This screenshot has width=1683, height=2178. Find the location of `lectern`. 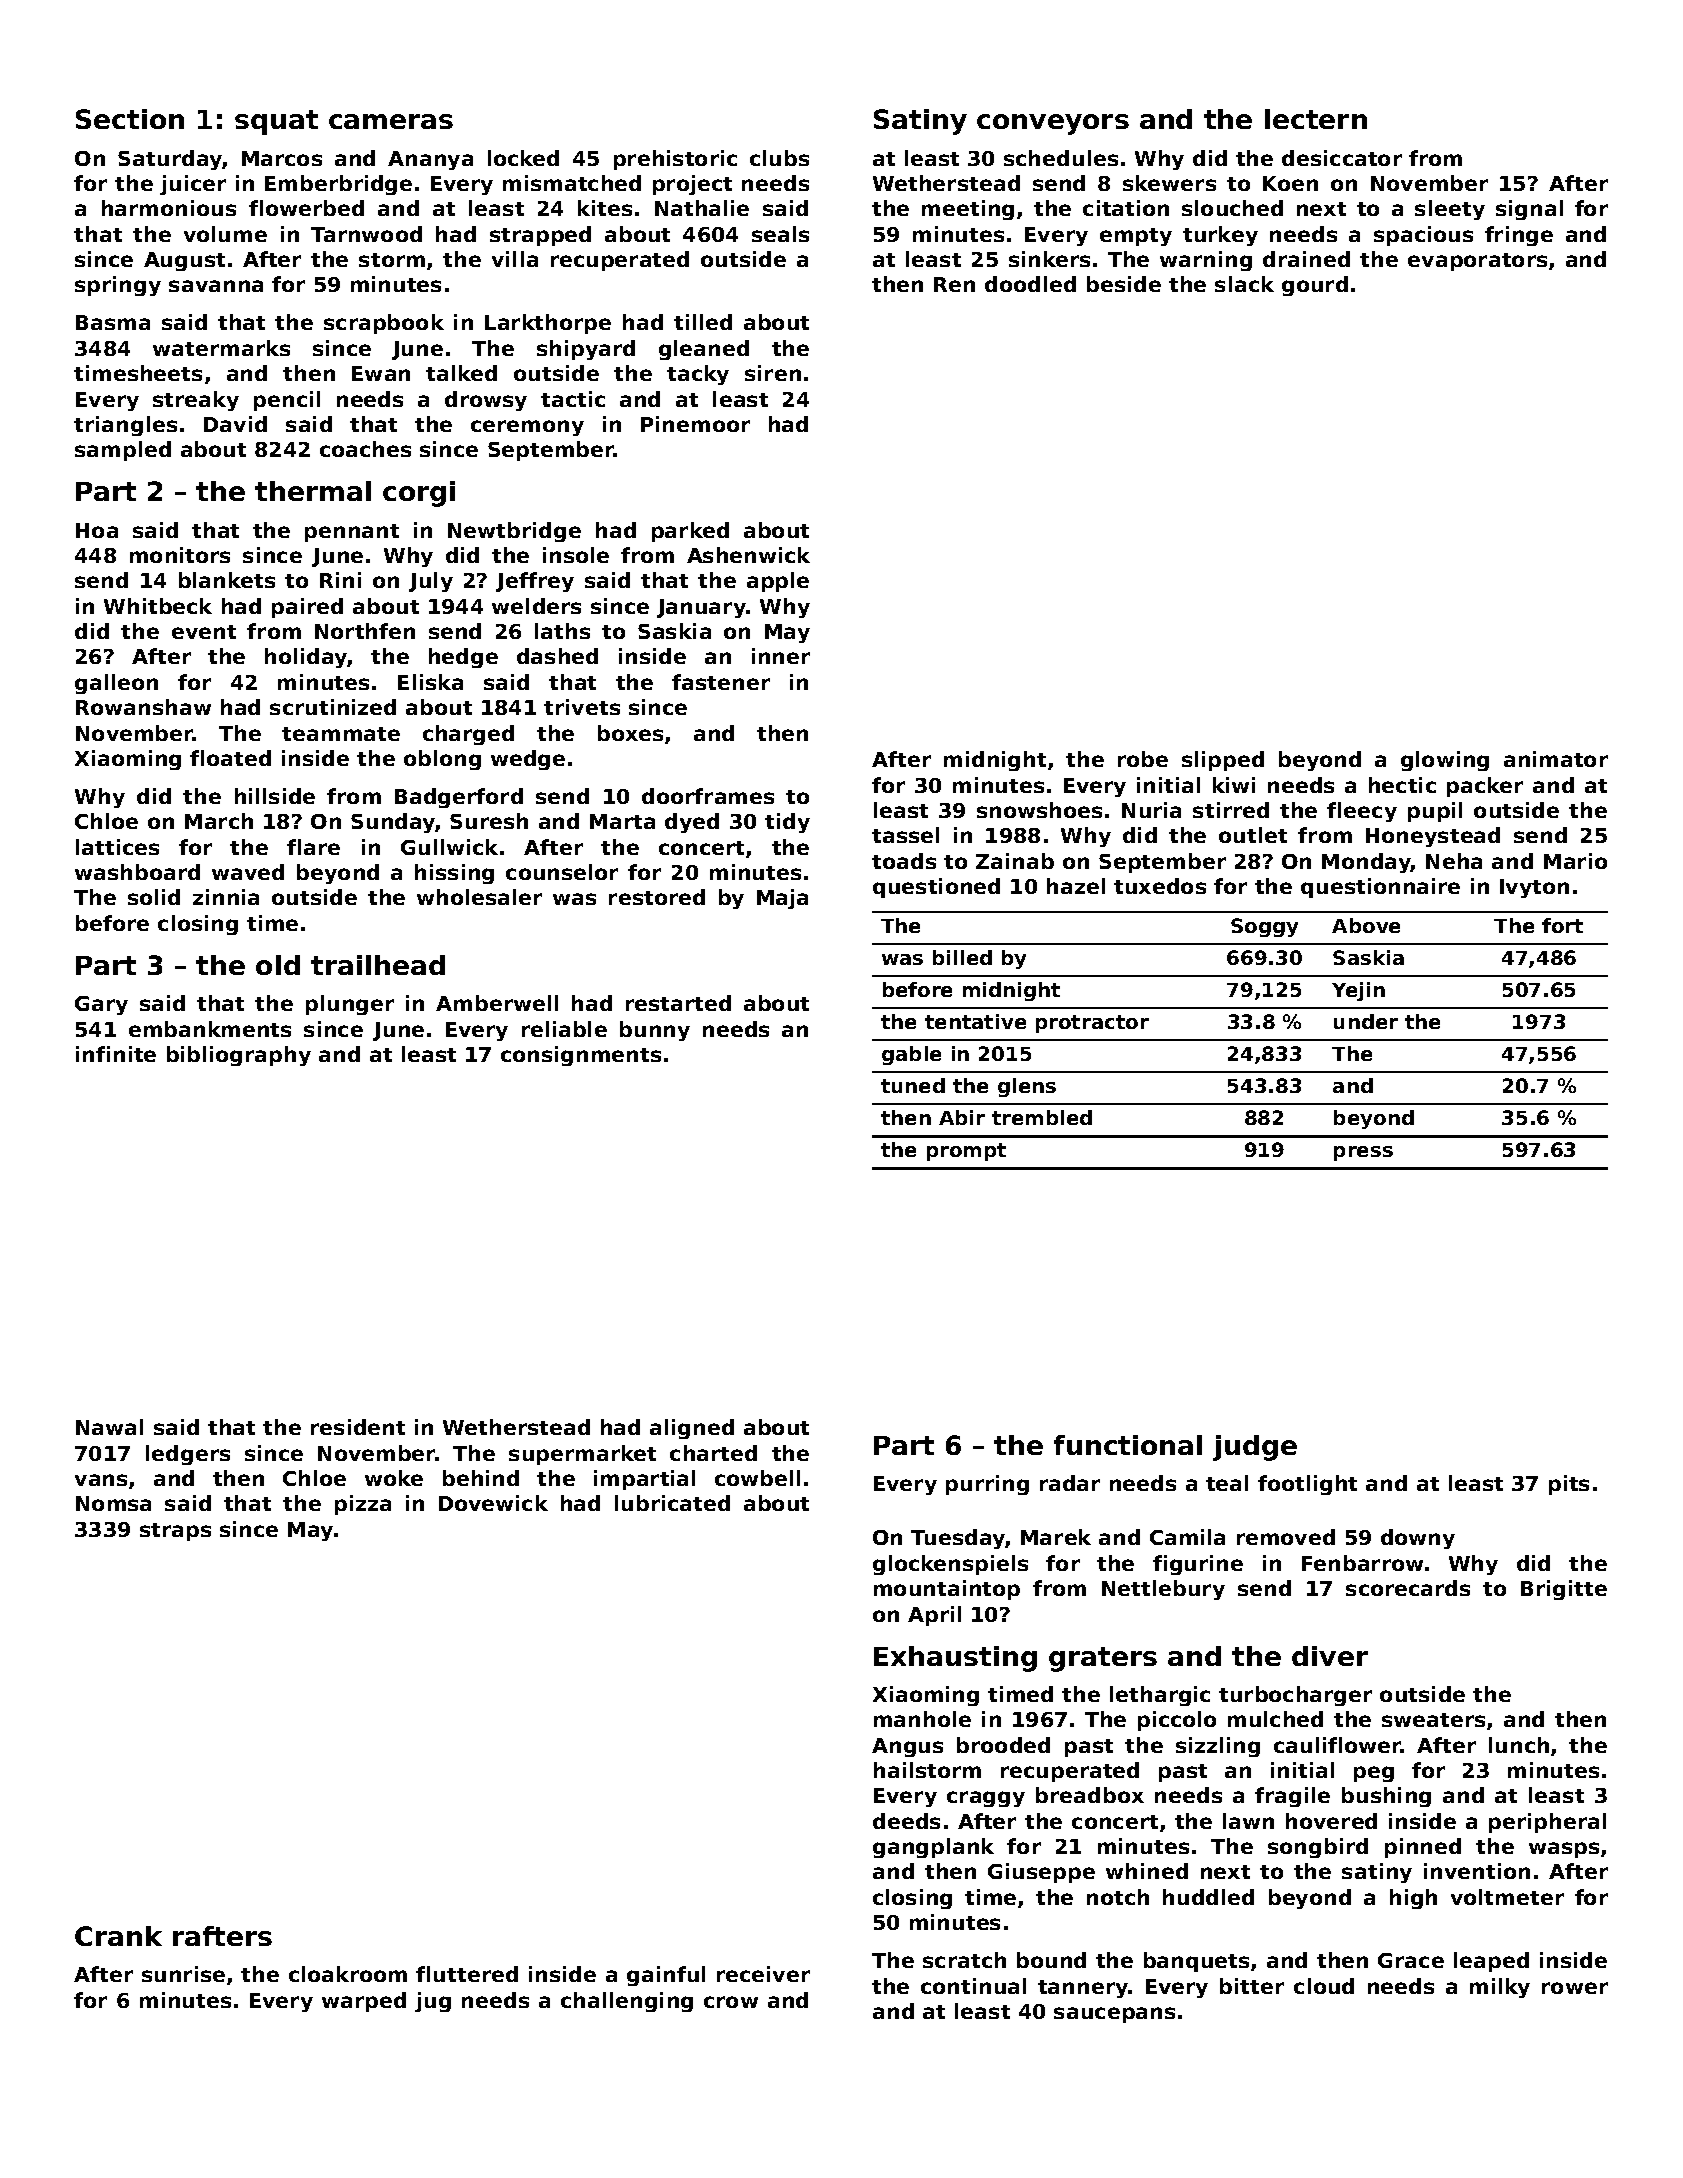

lectern is located at coordinates (1316, 119).
